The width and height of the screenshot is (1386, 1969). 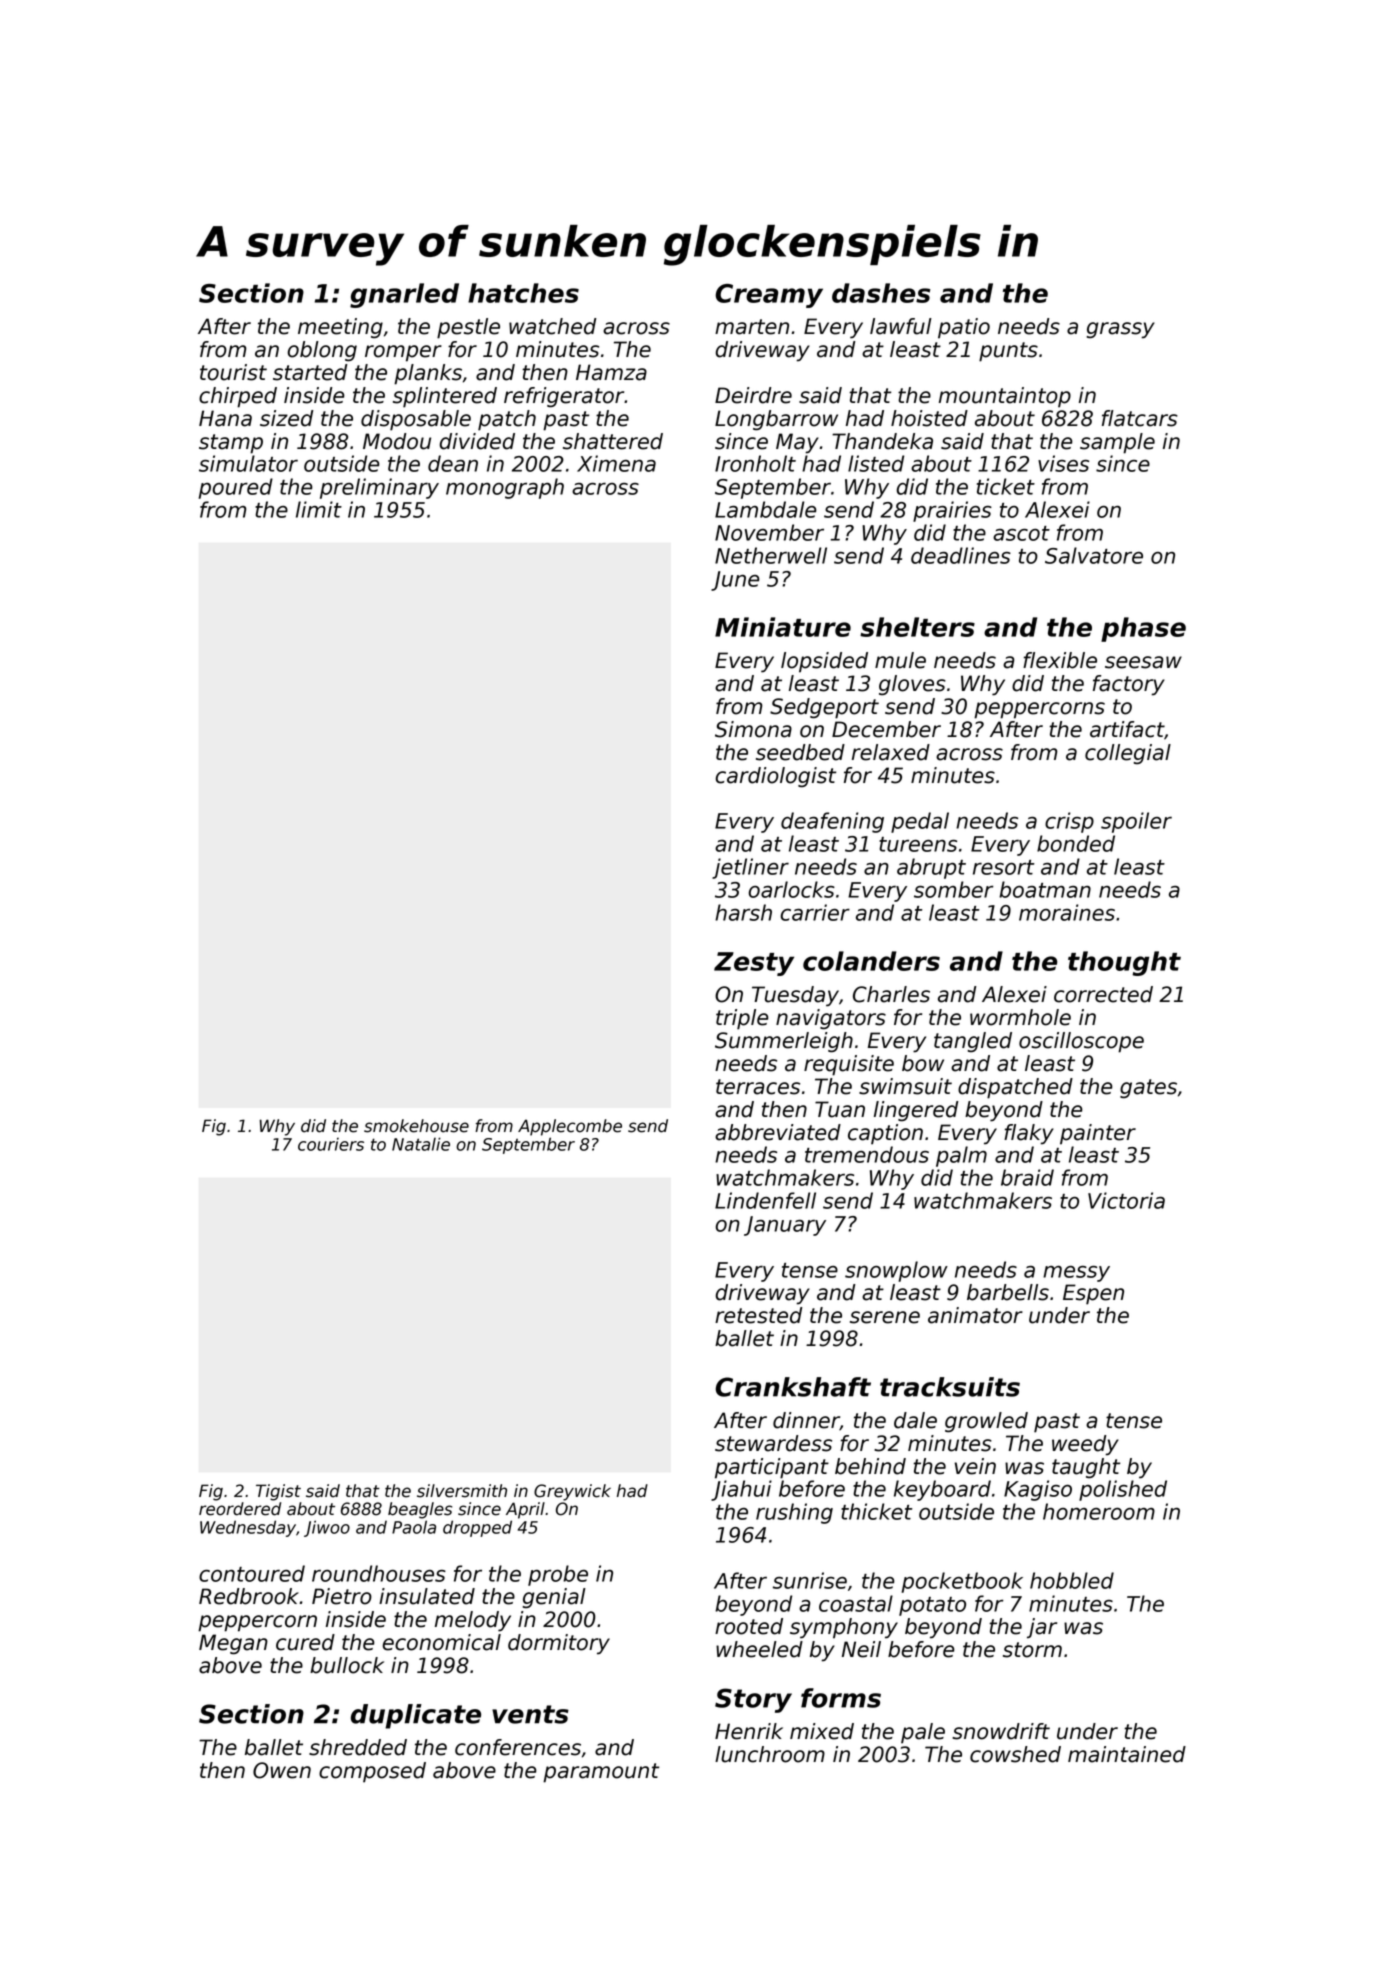 What do you see at coordinates (1140, 418) in the screenshot?
I see `flatcars` at bounding box center [1140, 418].
